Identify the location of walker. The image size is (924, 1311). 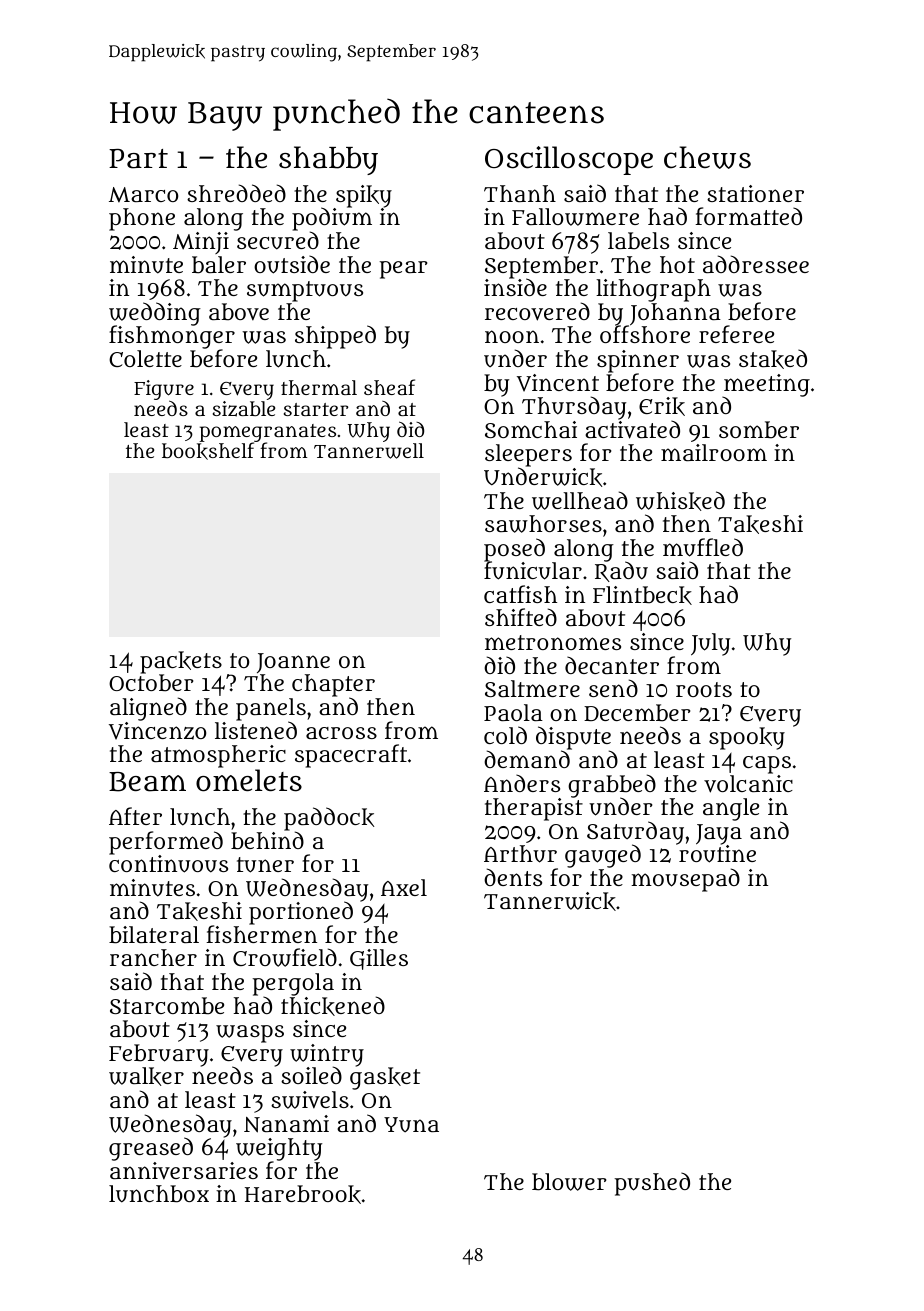
(146, 1076).
